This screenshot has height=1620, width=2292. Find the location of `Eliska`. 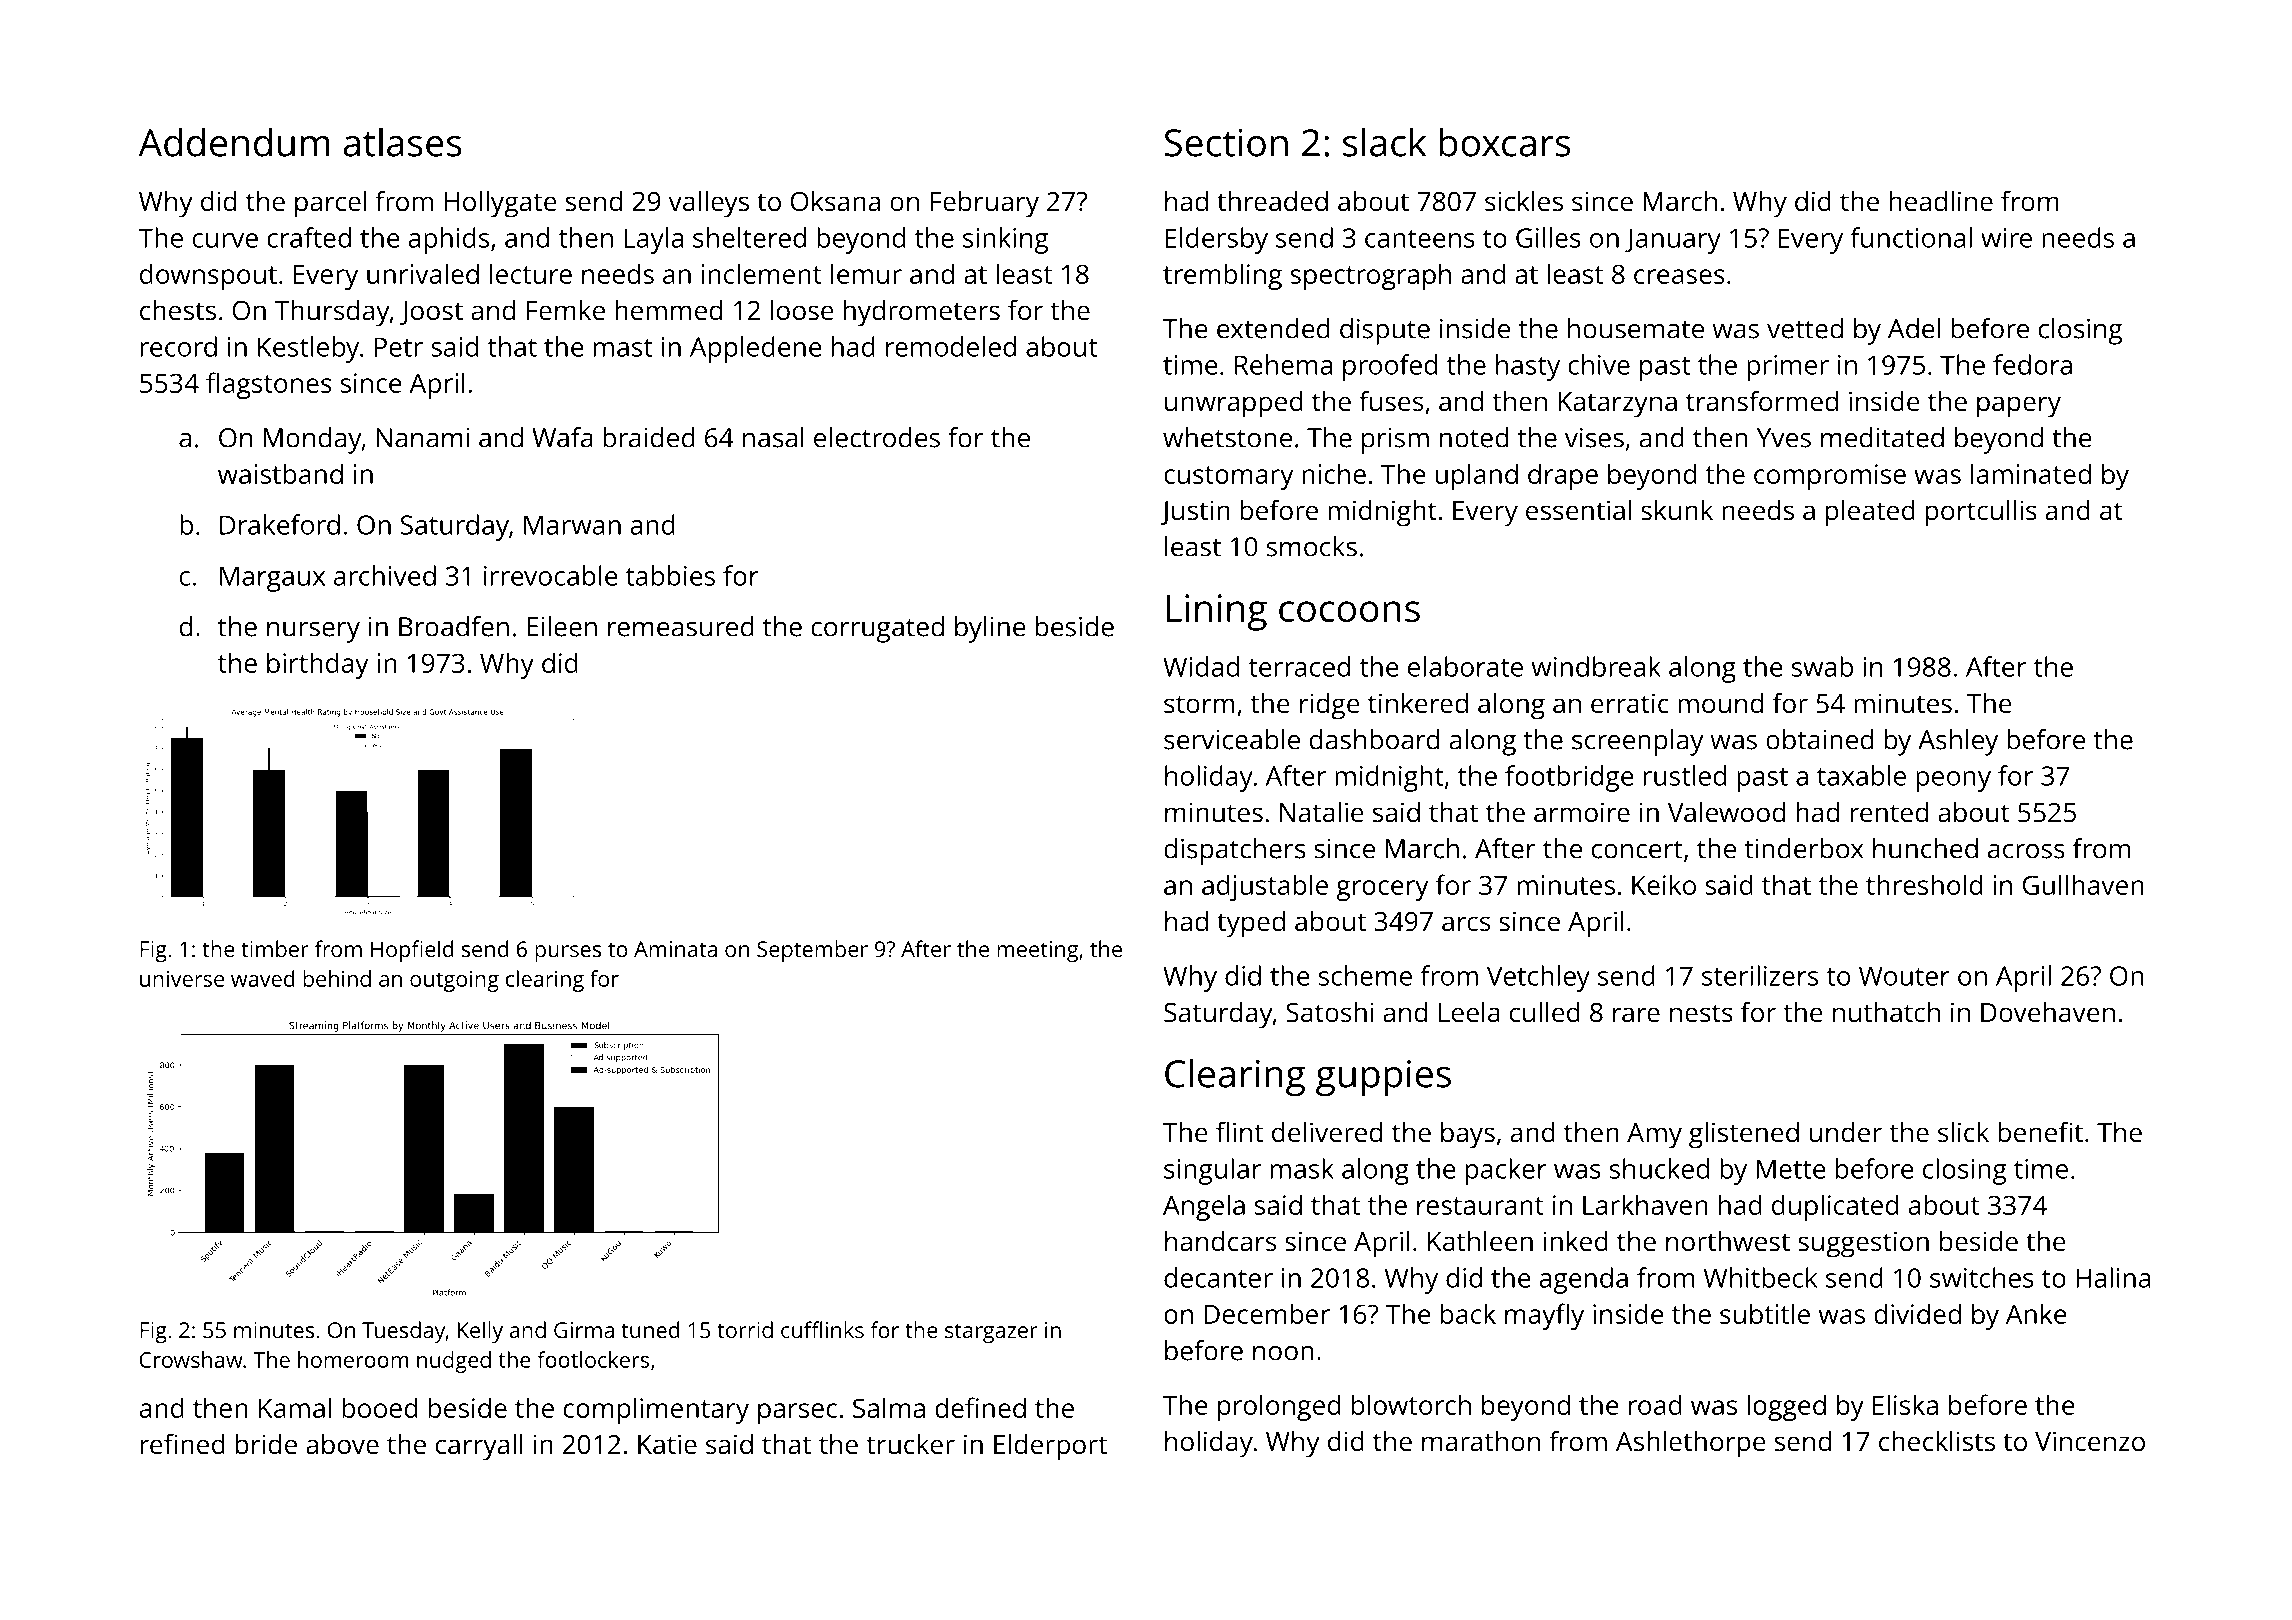

Eliska is located at coordinates (1905, 1404).
